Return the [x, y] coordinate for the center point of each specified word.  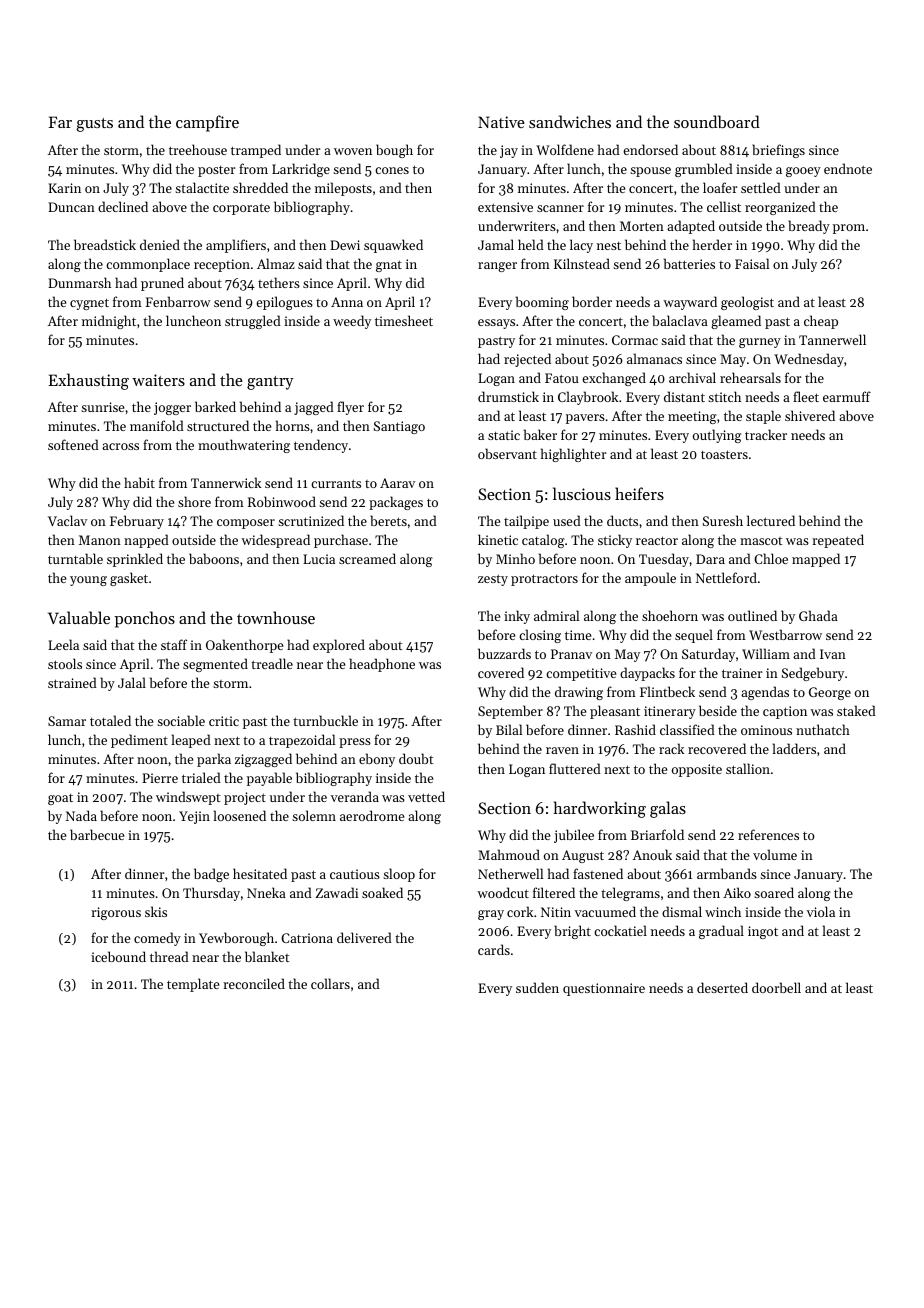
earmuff [847, 396]
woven [353, 151]
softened [73, 444]
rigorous [116, 913]
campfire [207, 123]
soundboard [717, 121]
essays [496, 324]
